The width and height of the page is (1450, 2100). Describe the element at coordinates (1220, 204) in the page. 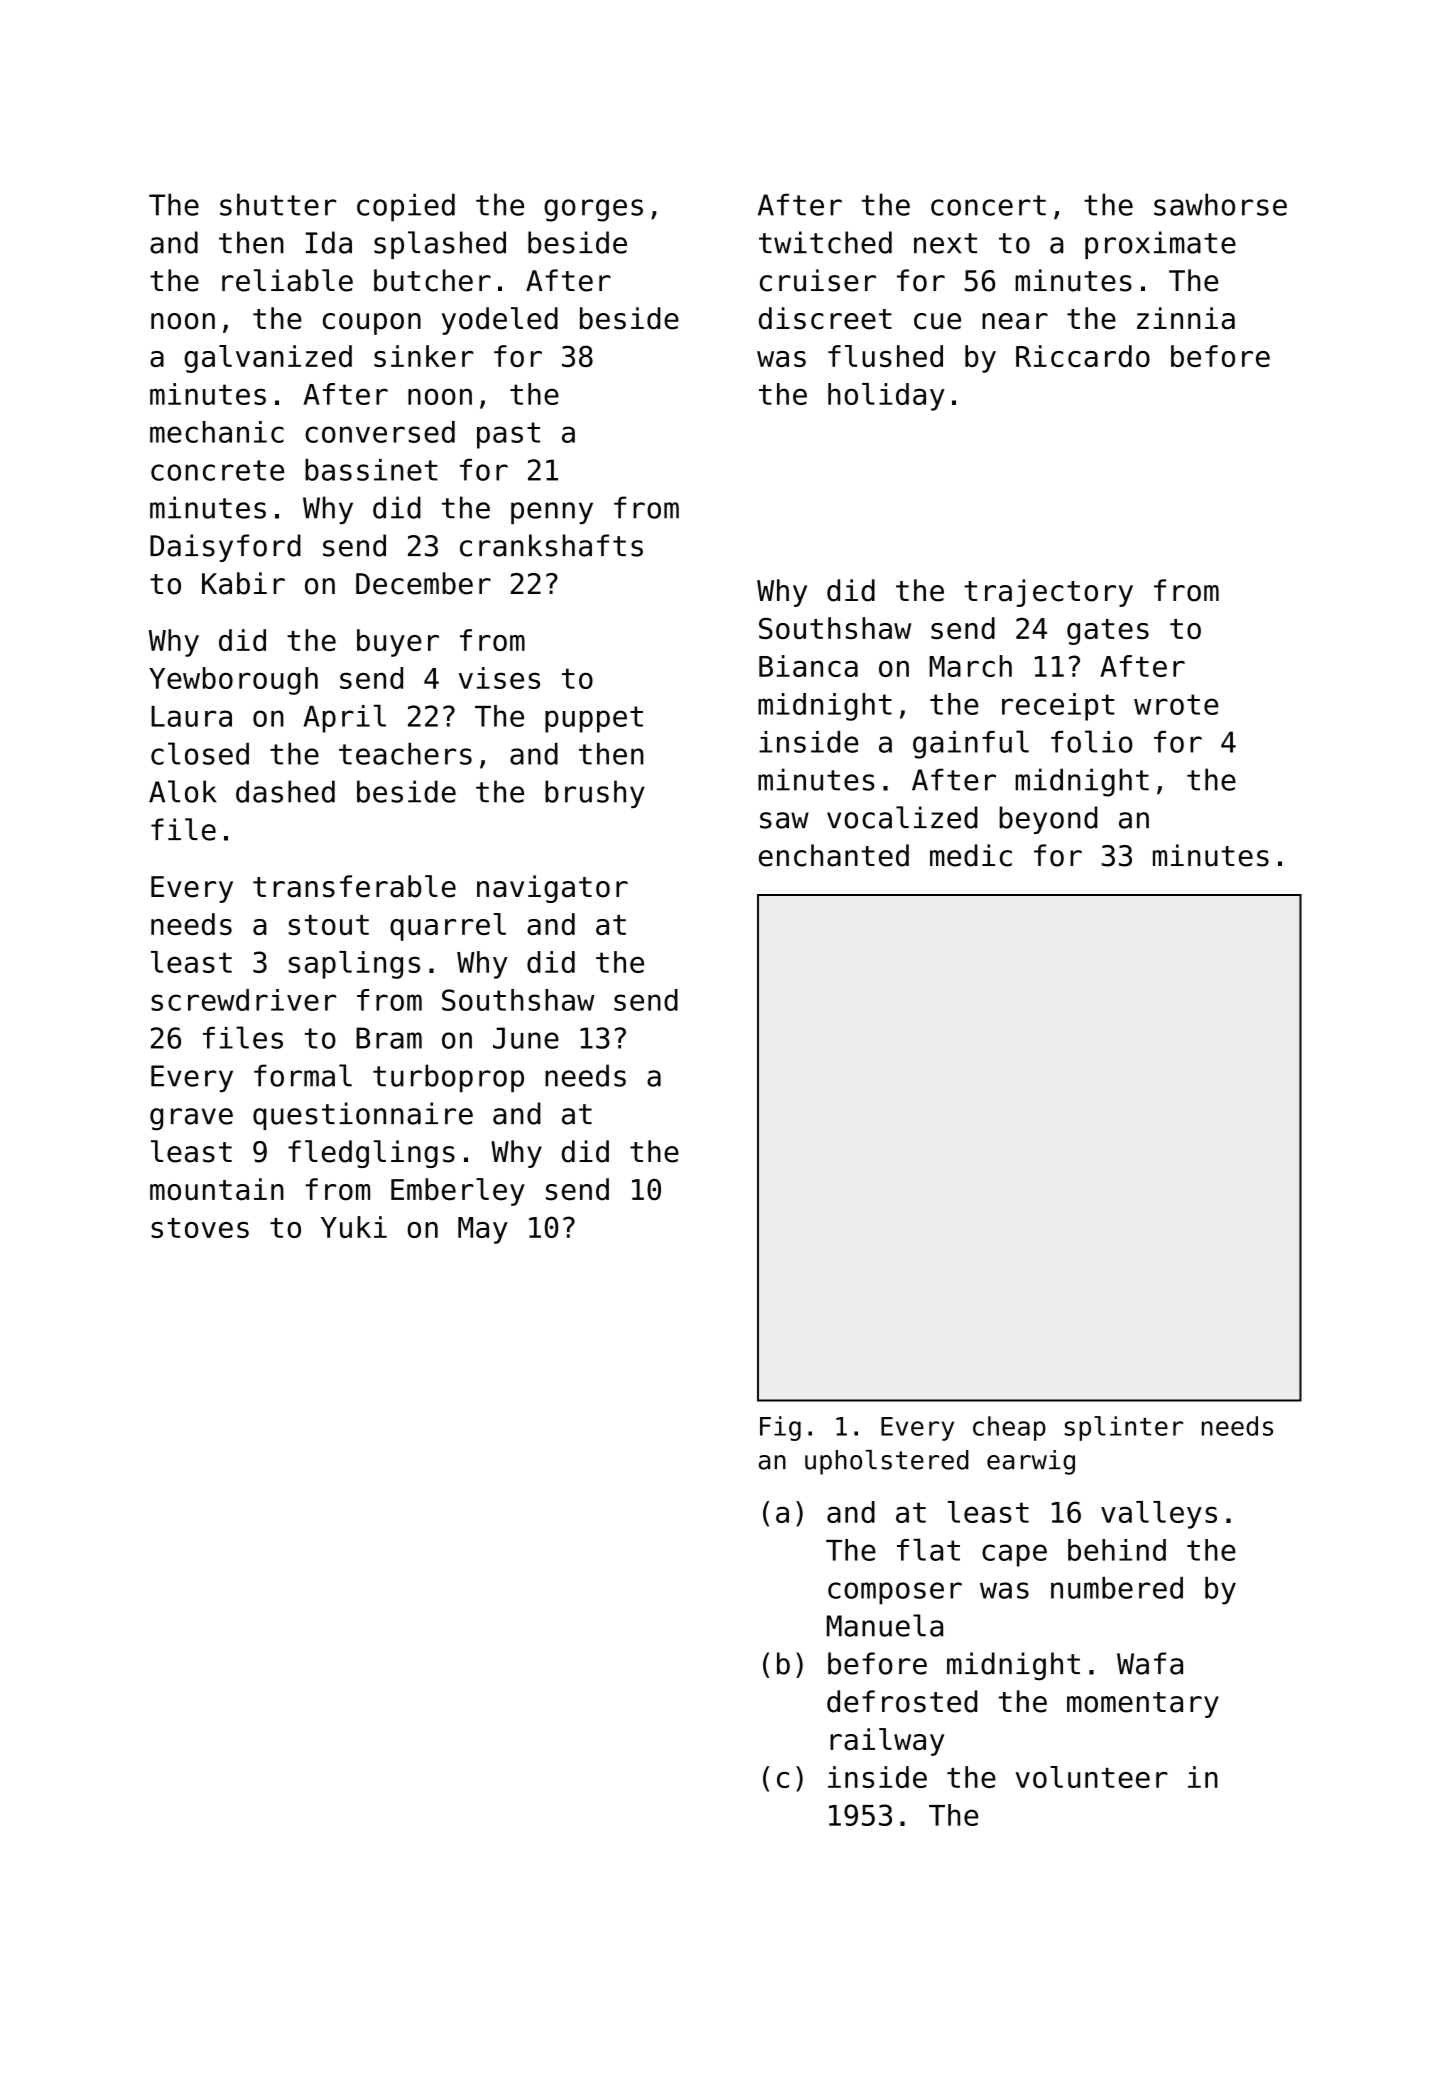

I see `sawhorse` at that location.
